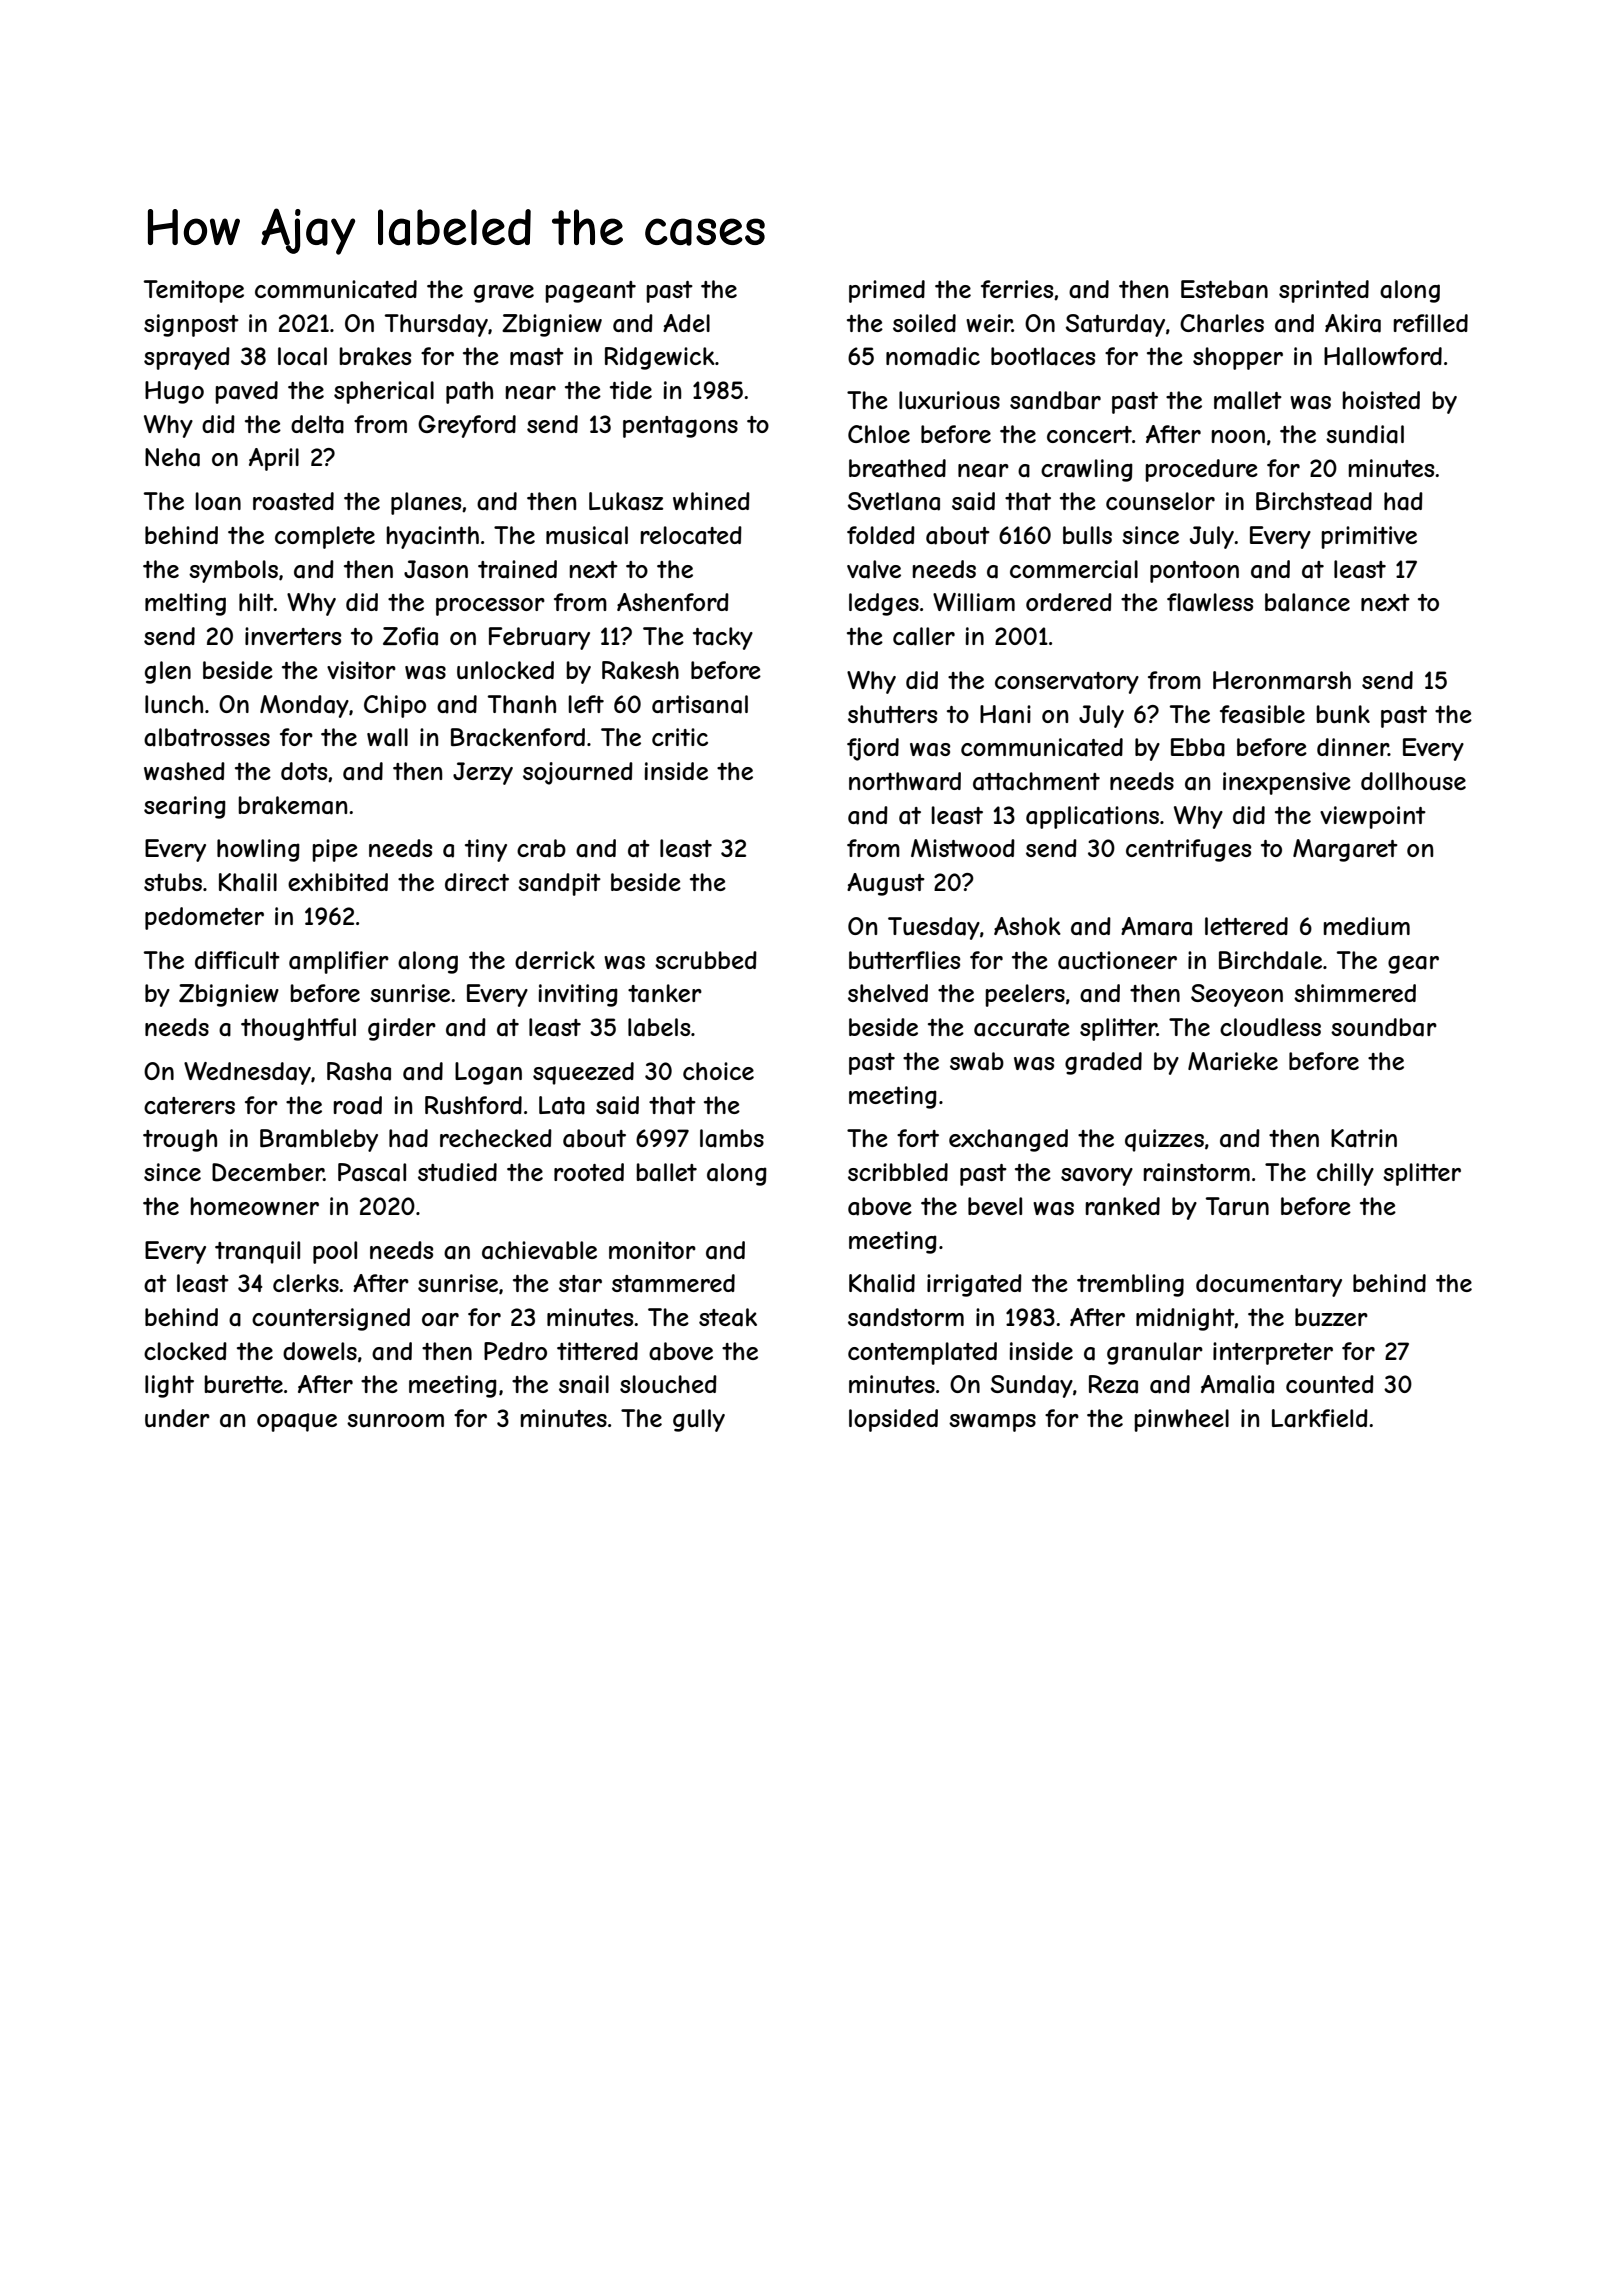 The height and width of the document is (2292, 1620). I want to click on lopsided, so click(893, 1420).
